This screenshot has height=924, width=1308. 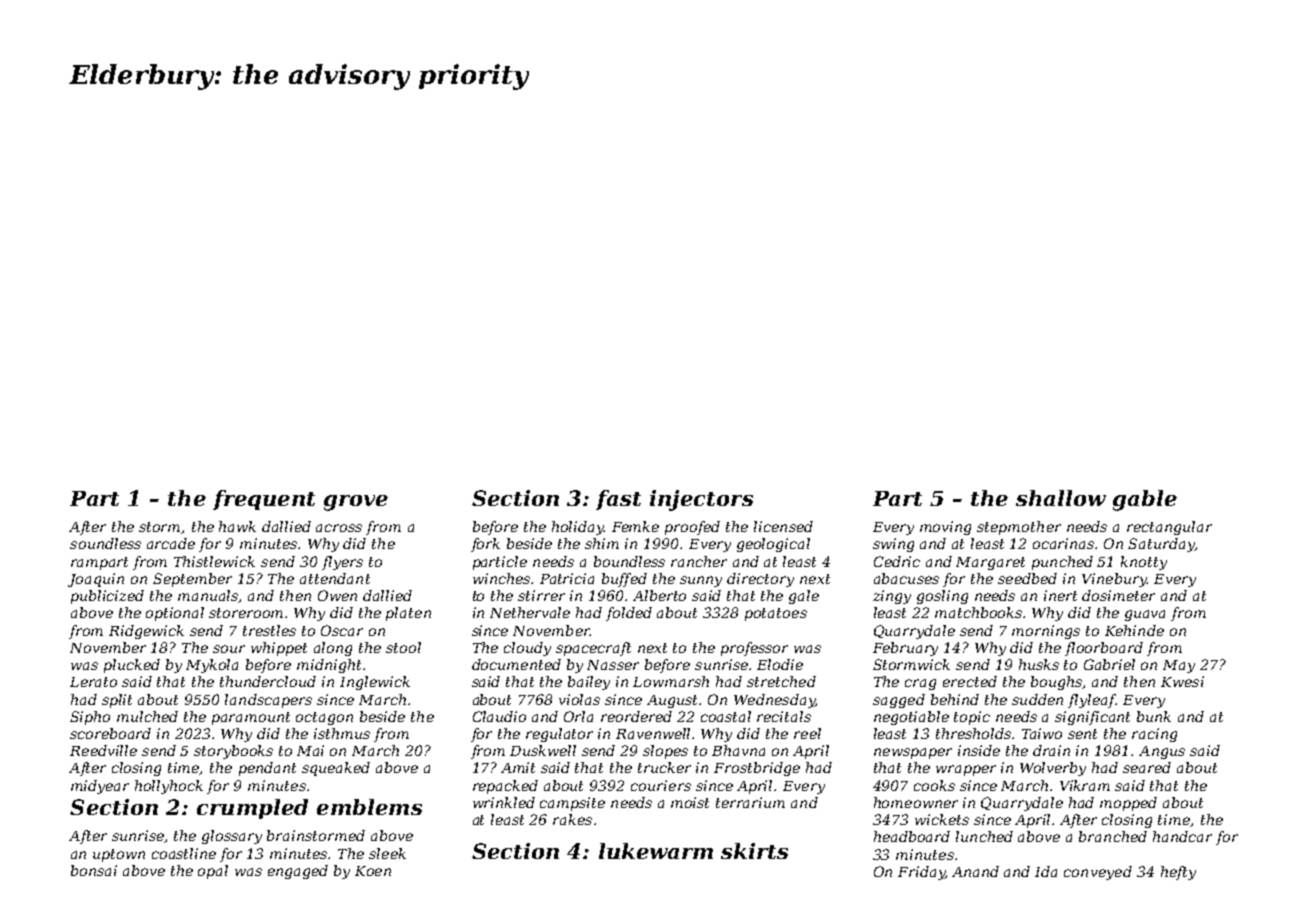 I want to click on holiday, so click(x=578, y=528).
